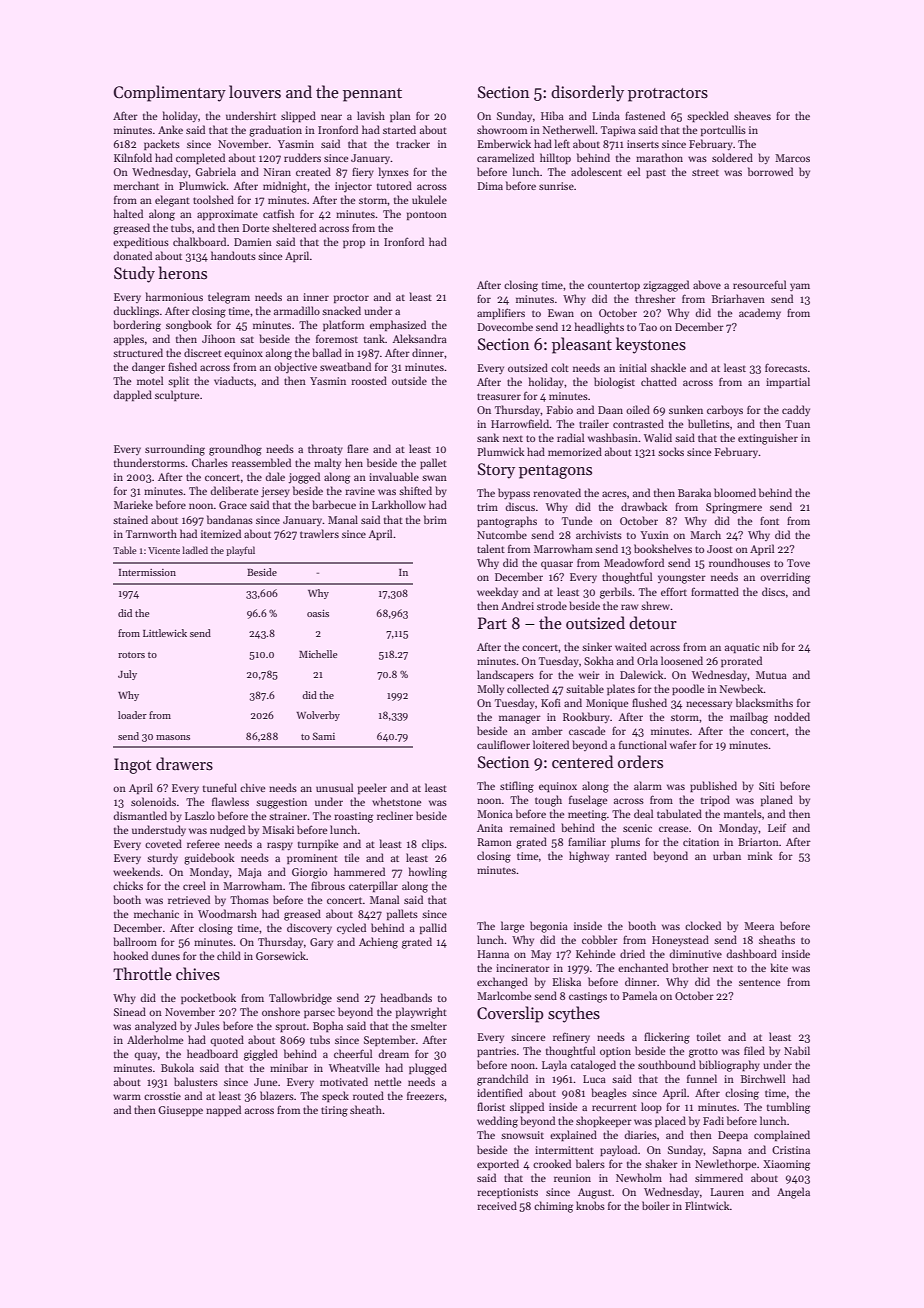  I want to click on disorderly, so click(587, 93).
